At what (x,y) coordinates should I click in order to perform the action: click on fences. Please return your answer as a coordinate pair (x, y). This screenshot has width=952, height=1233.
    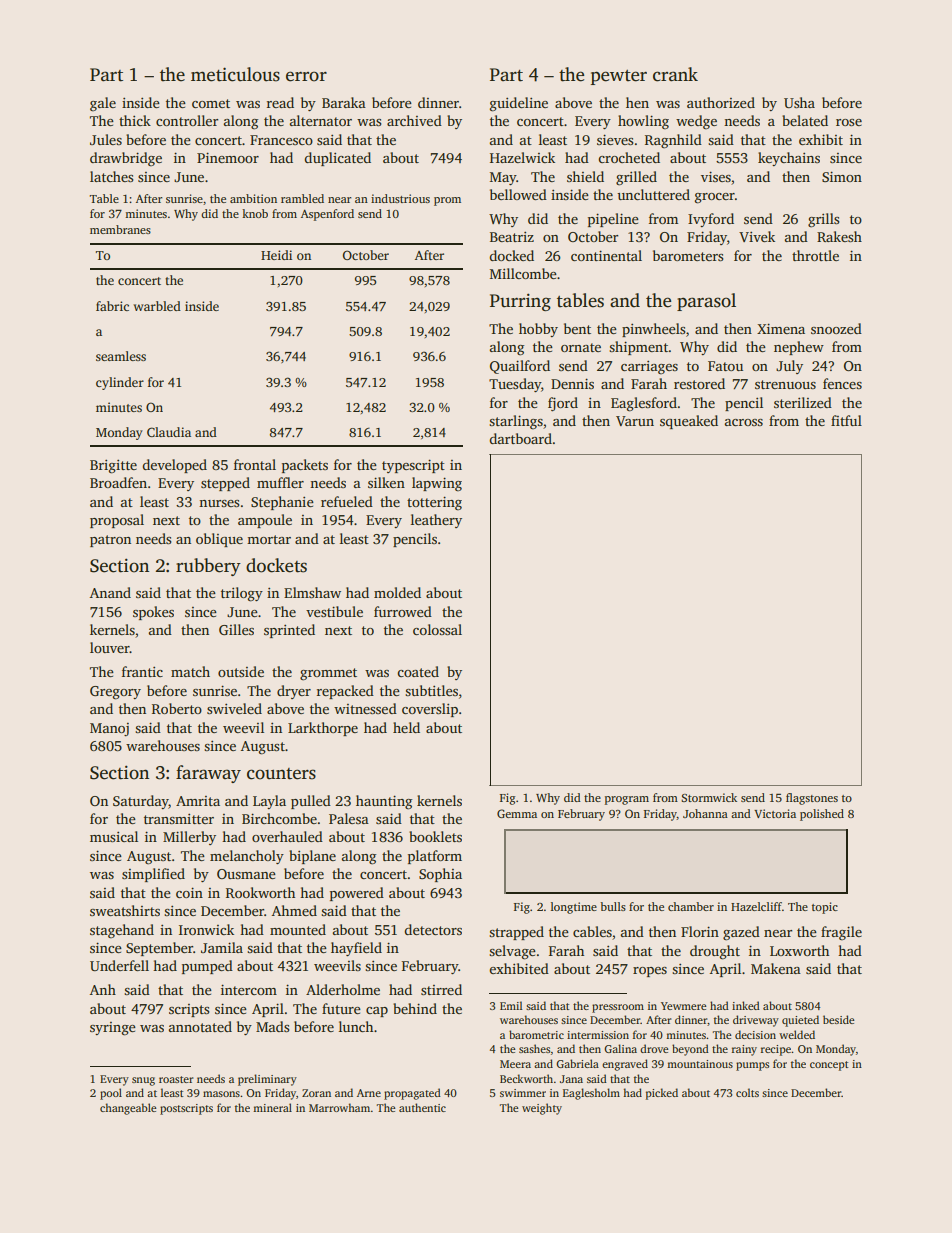
    Looking at the image, I should click on (842, 383).
